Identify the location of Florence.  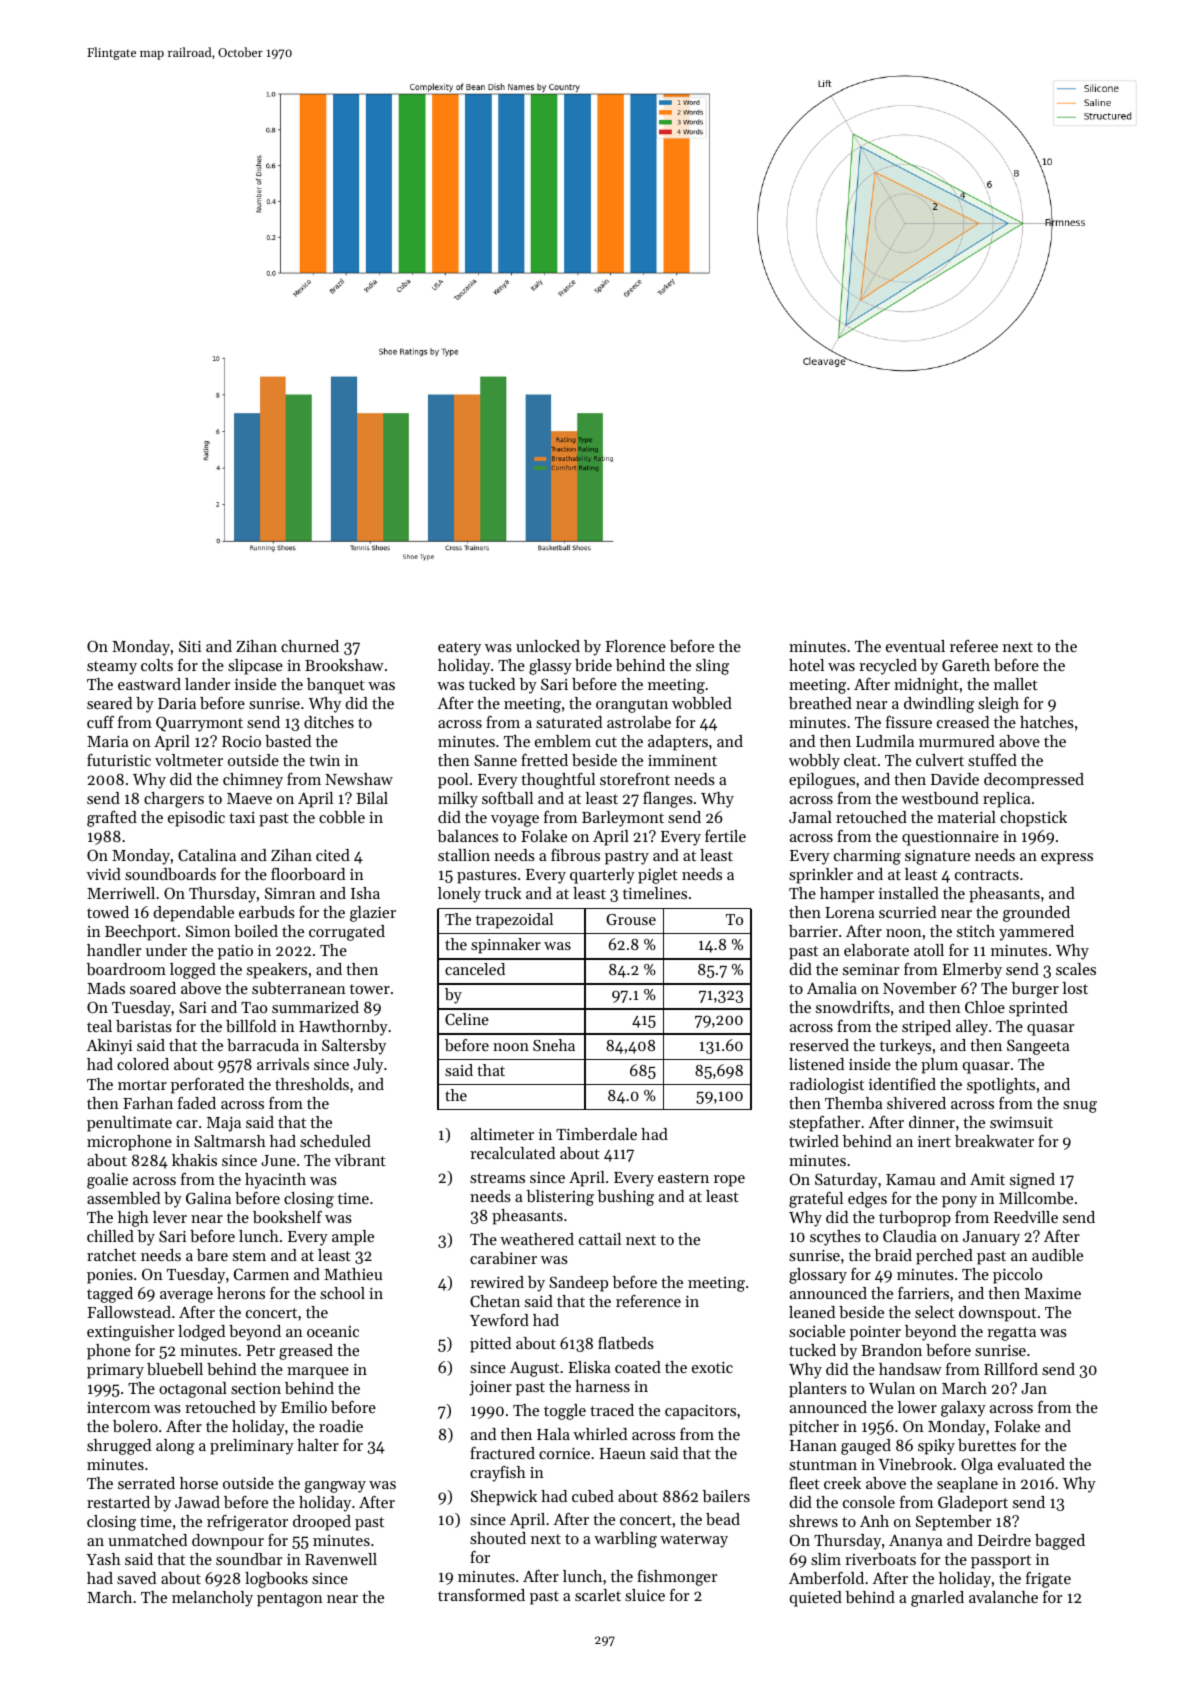
(635, 646).
